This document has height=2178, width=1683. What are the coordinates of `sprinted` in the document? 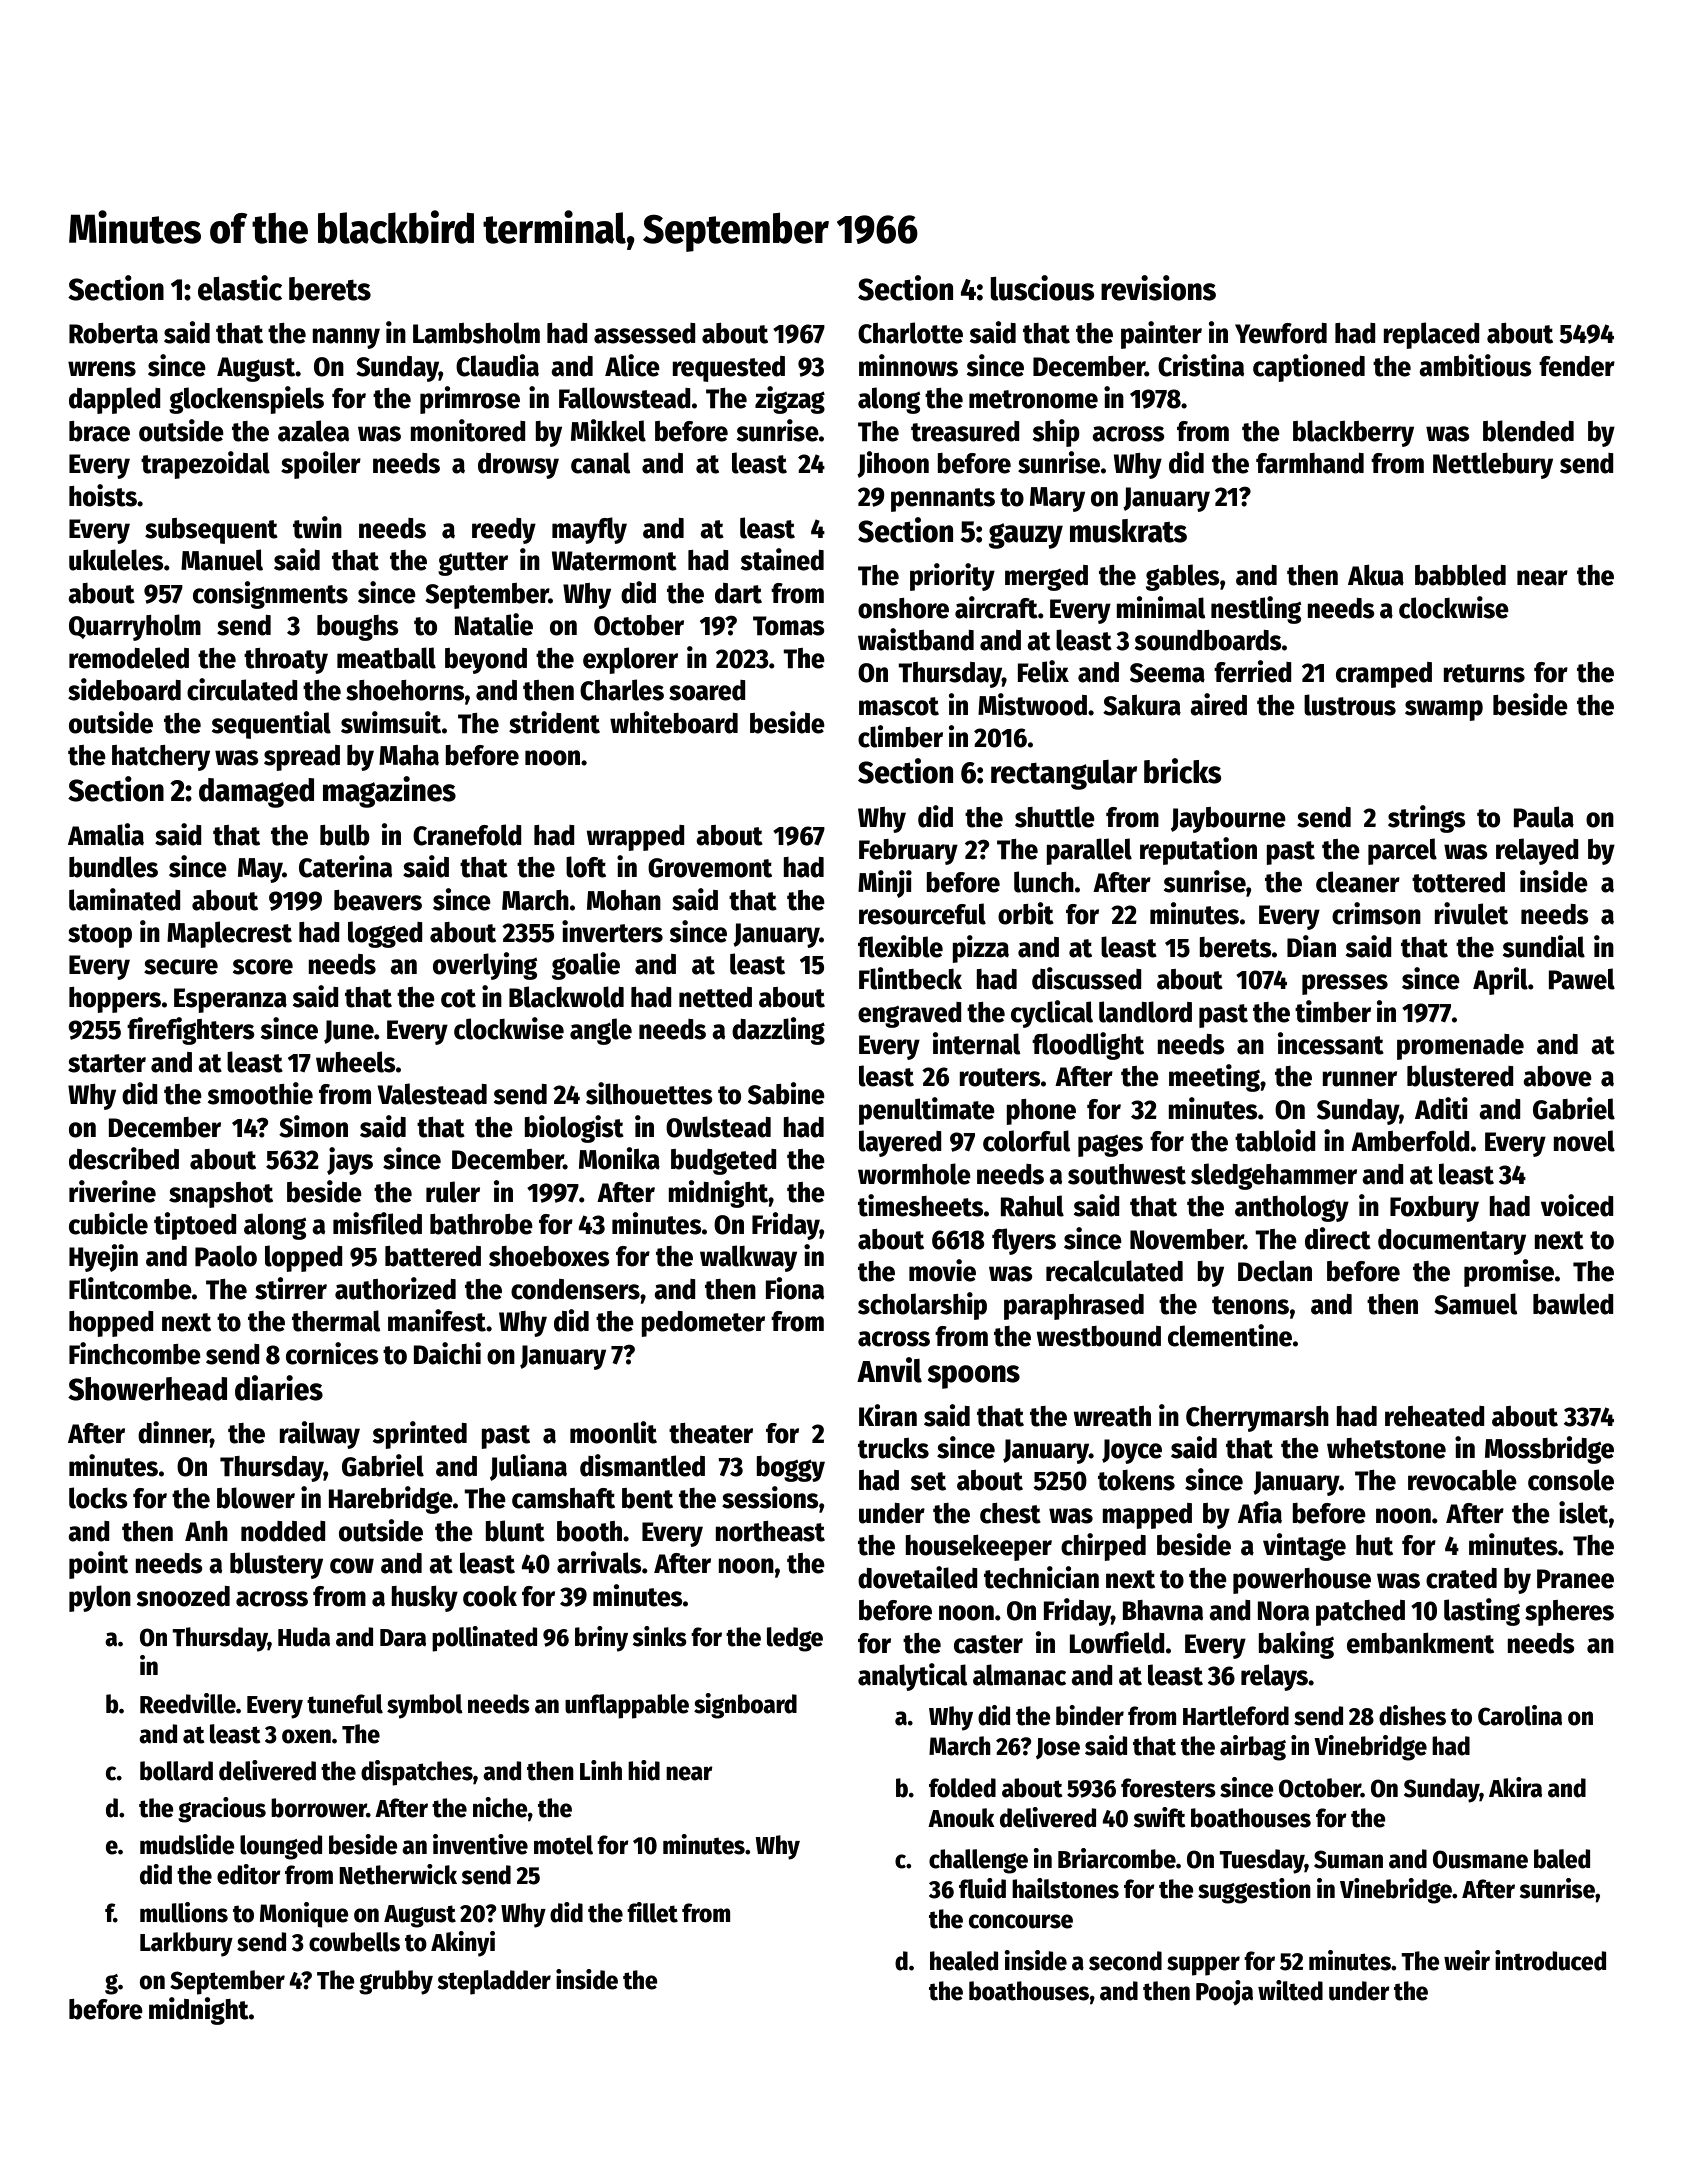 It's located at (420, 1435).
